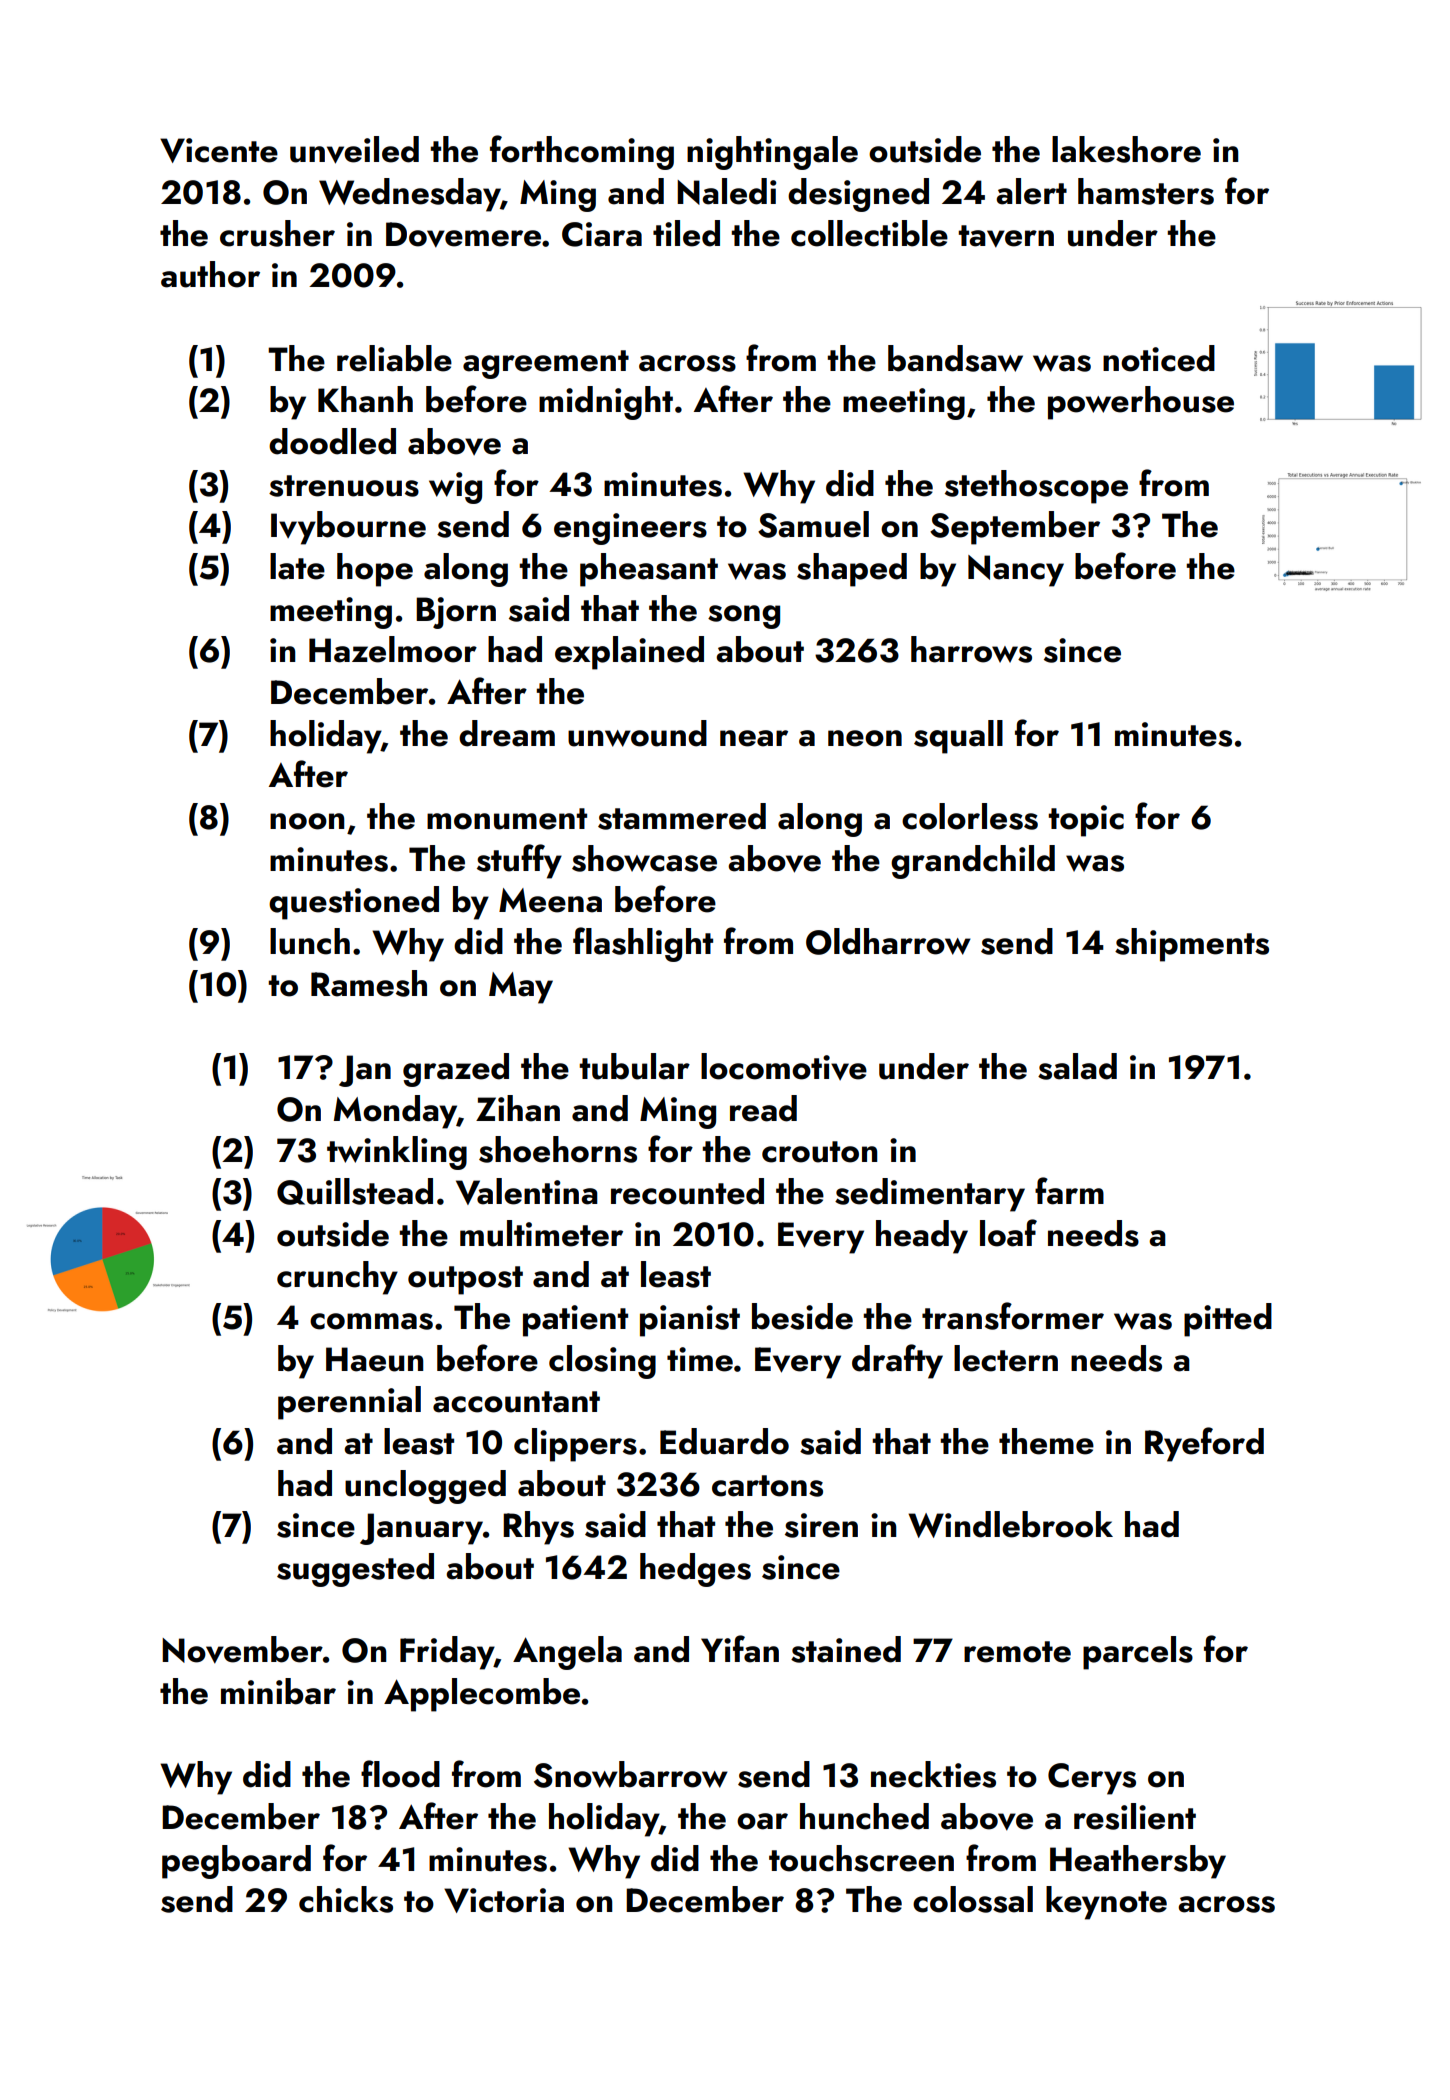 This screenshot has height=2100, width=1450. I want to click on salad, so click(1077, 1066).
